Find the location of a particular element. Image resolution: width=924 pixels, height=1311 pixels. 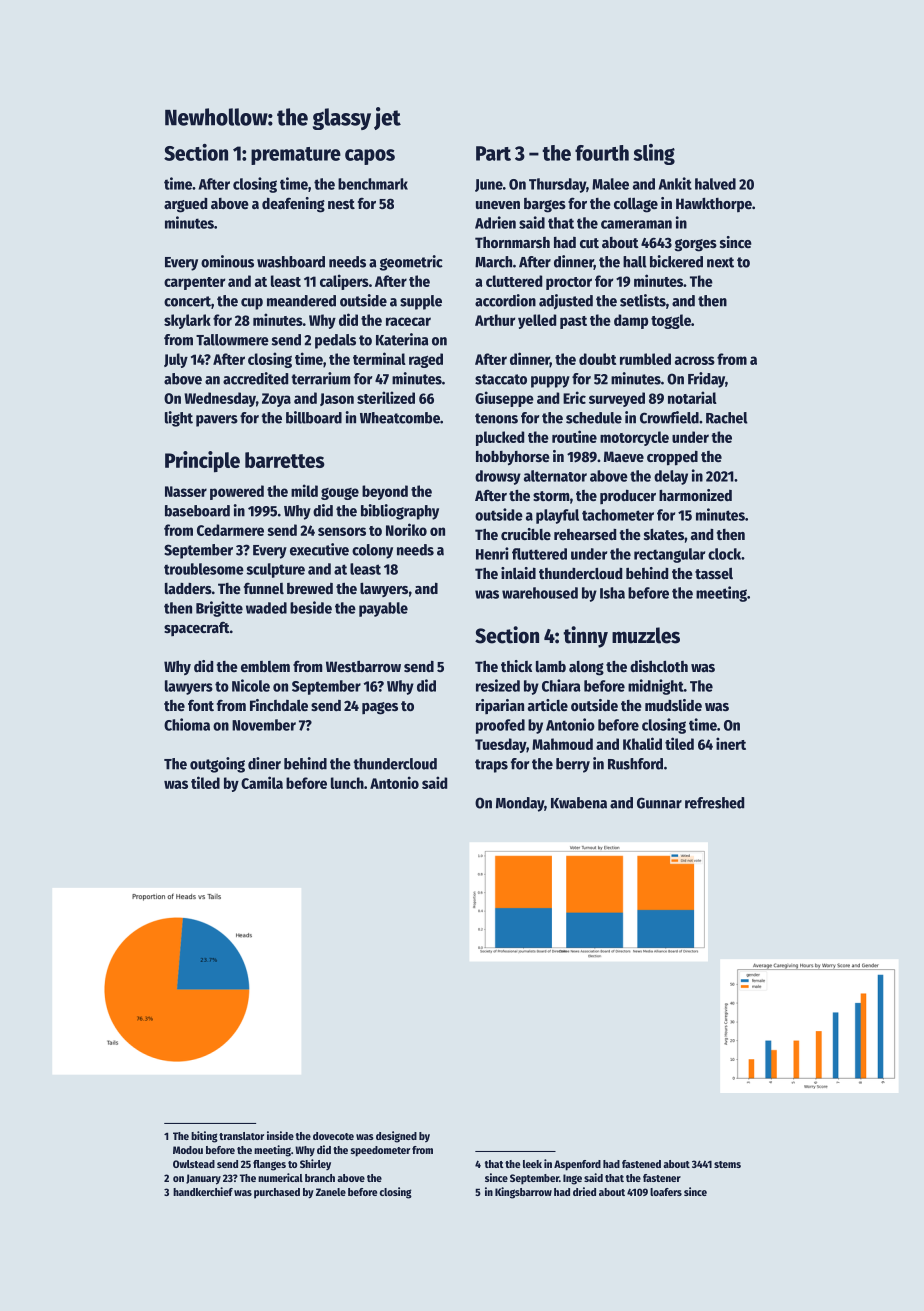

refreshed is located at coordinates (714, 803).
